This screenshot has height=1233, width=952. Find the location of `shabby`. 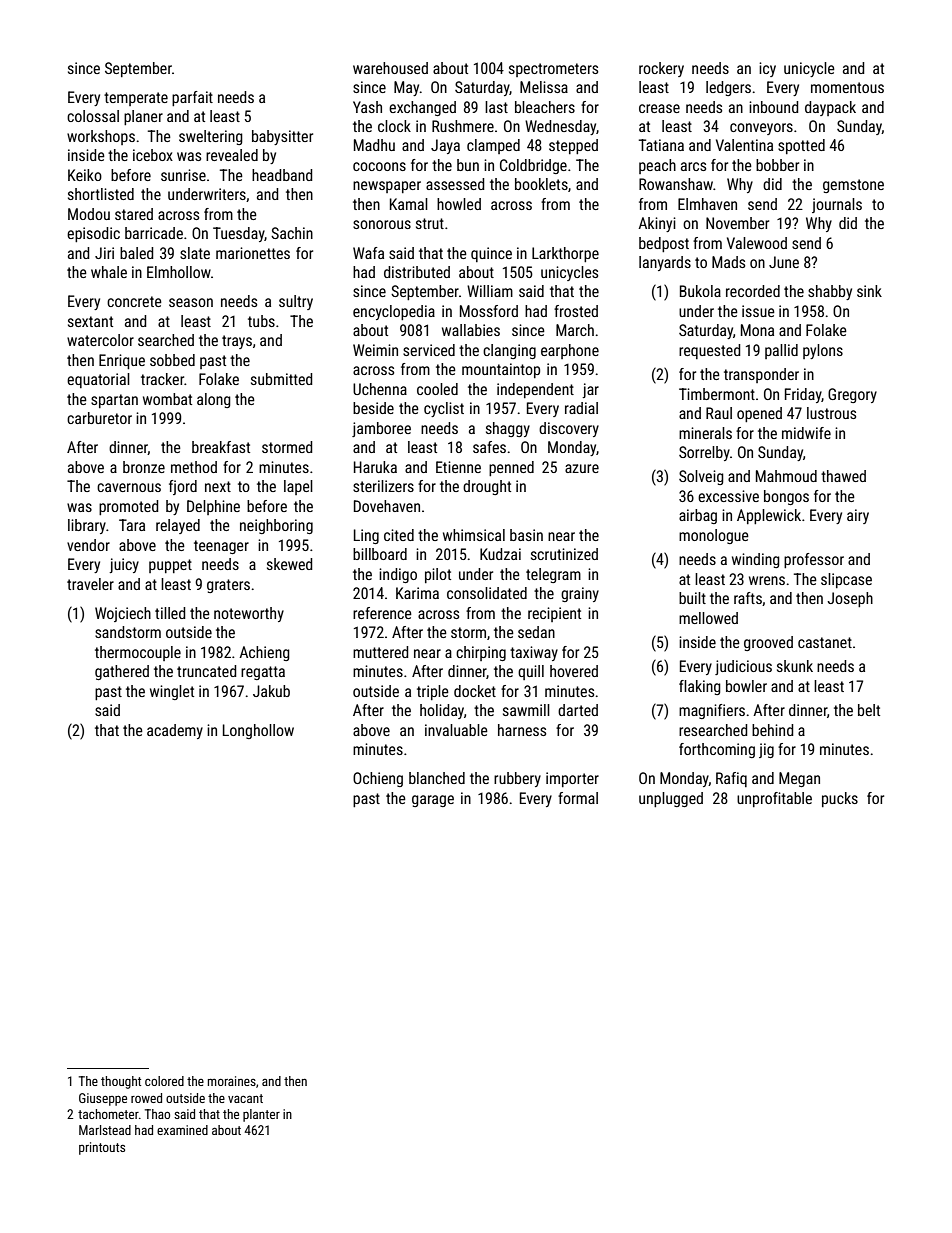

shabby is located at coordinates (830, 292).
